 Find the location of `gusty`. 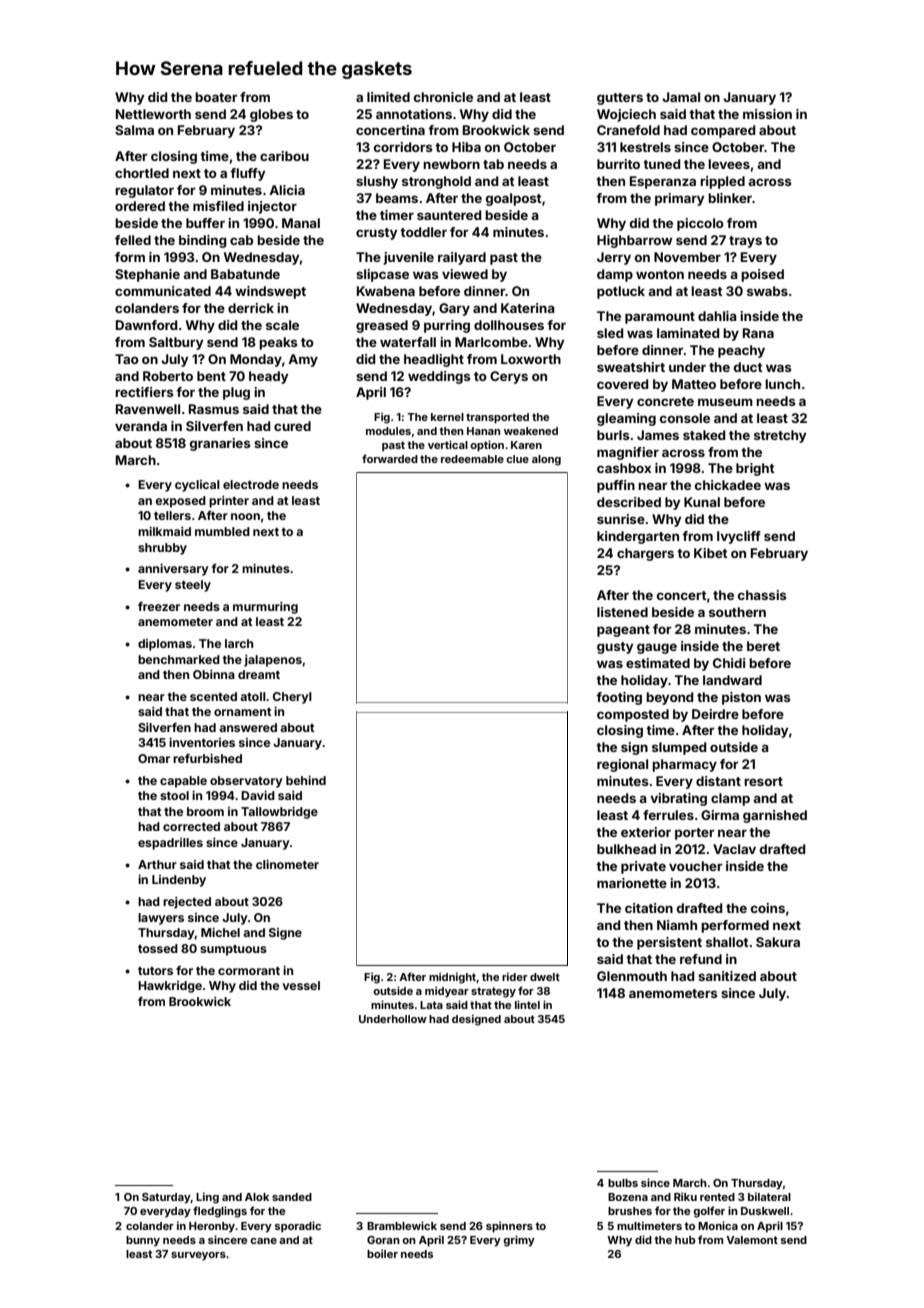

gusty is located at coordinates (615, 648).
